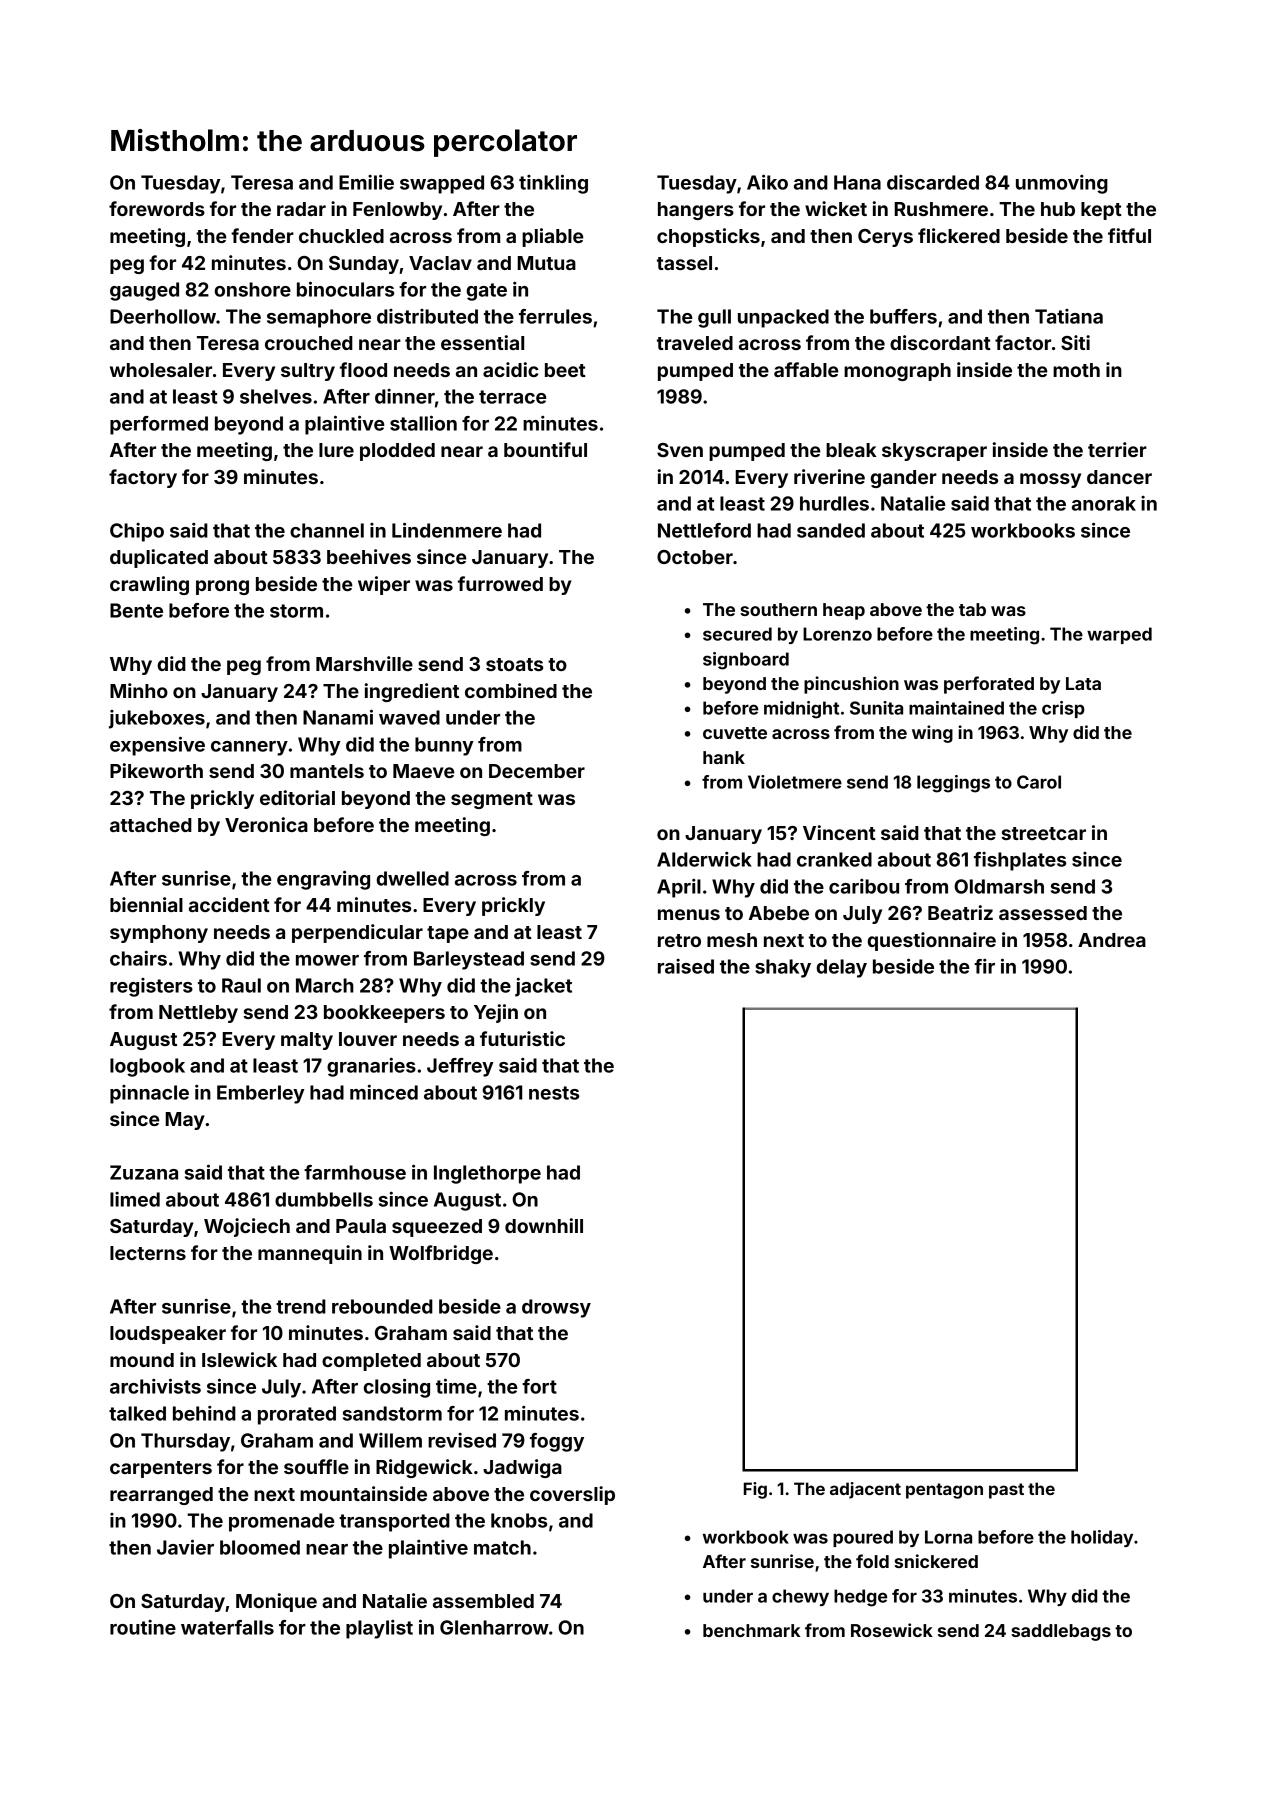 The height and width of the image is (1801, 1273). What do you see at coordinates (554, 1093) in the image?
I see `nests` at bounding box center [554, 1093].
